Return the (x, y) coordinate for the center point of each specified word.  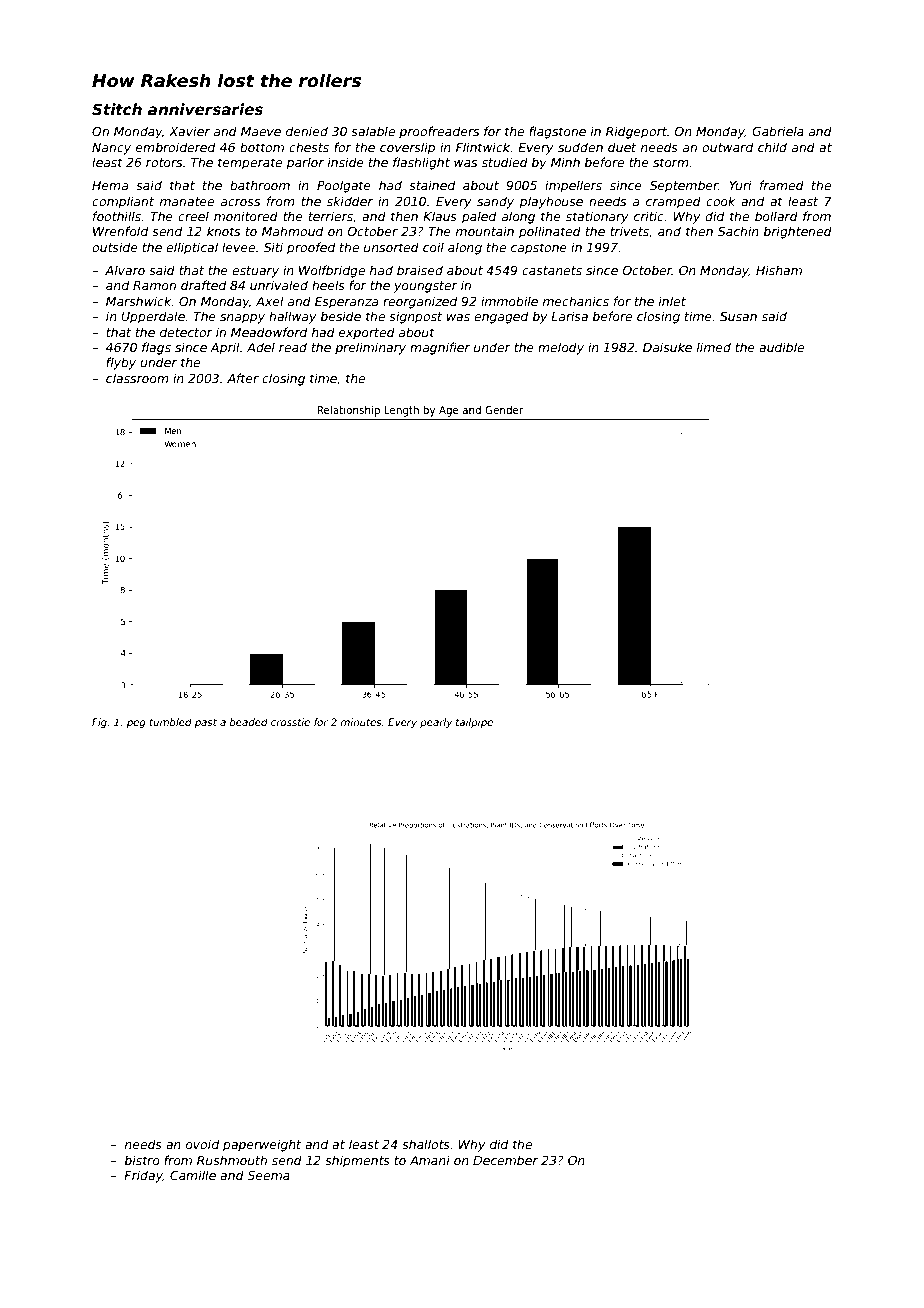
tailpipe (474, 723)
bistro (142, 1160)
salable (373, 131)
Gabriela (778, 131)
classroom (137, 378)
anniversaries (205, 109)
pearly (436, 723)
